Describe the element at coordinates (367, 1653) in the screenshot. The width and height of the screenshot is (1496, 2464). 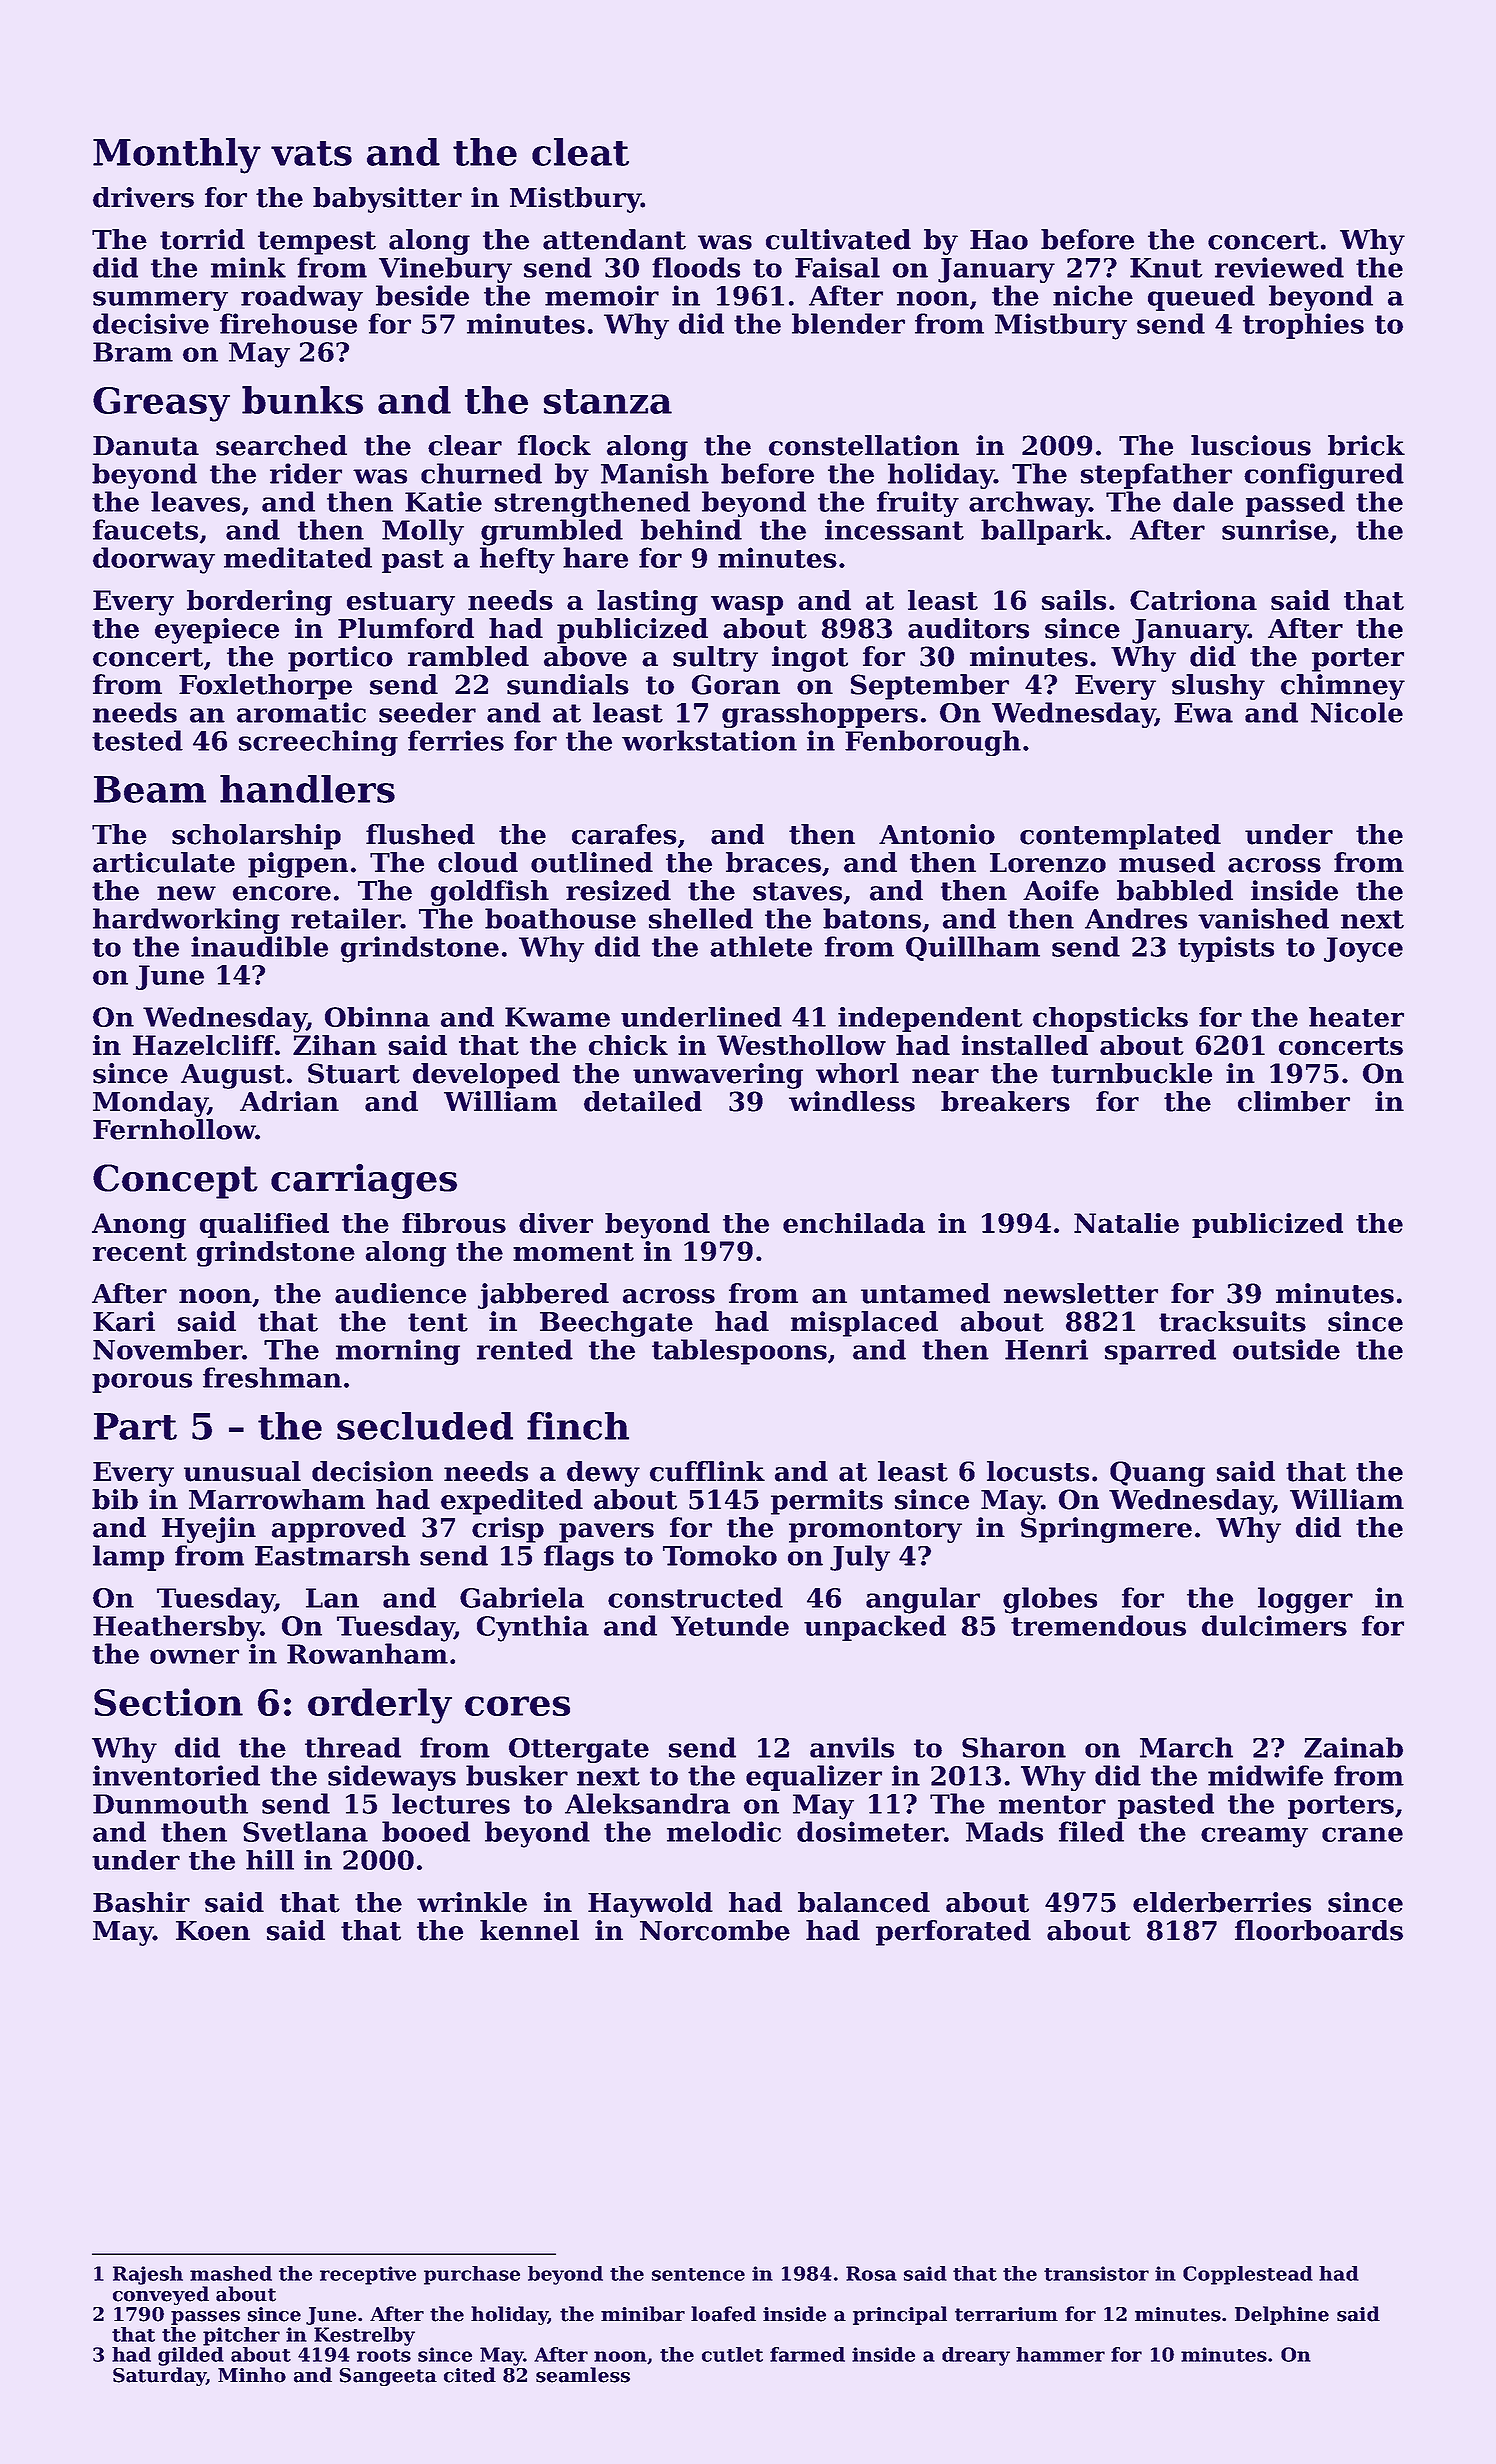
I see `Rowanham` at that location.
